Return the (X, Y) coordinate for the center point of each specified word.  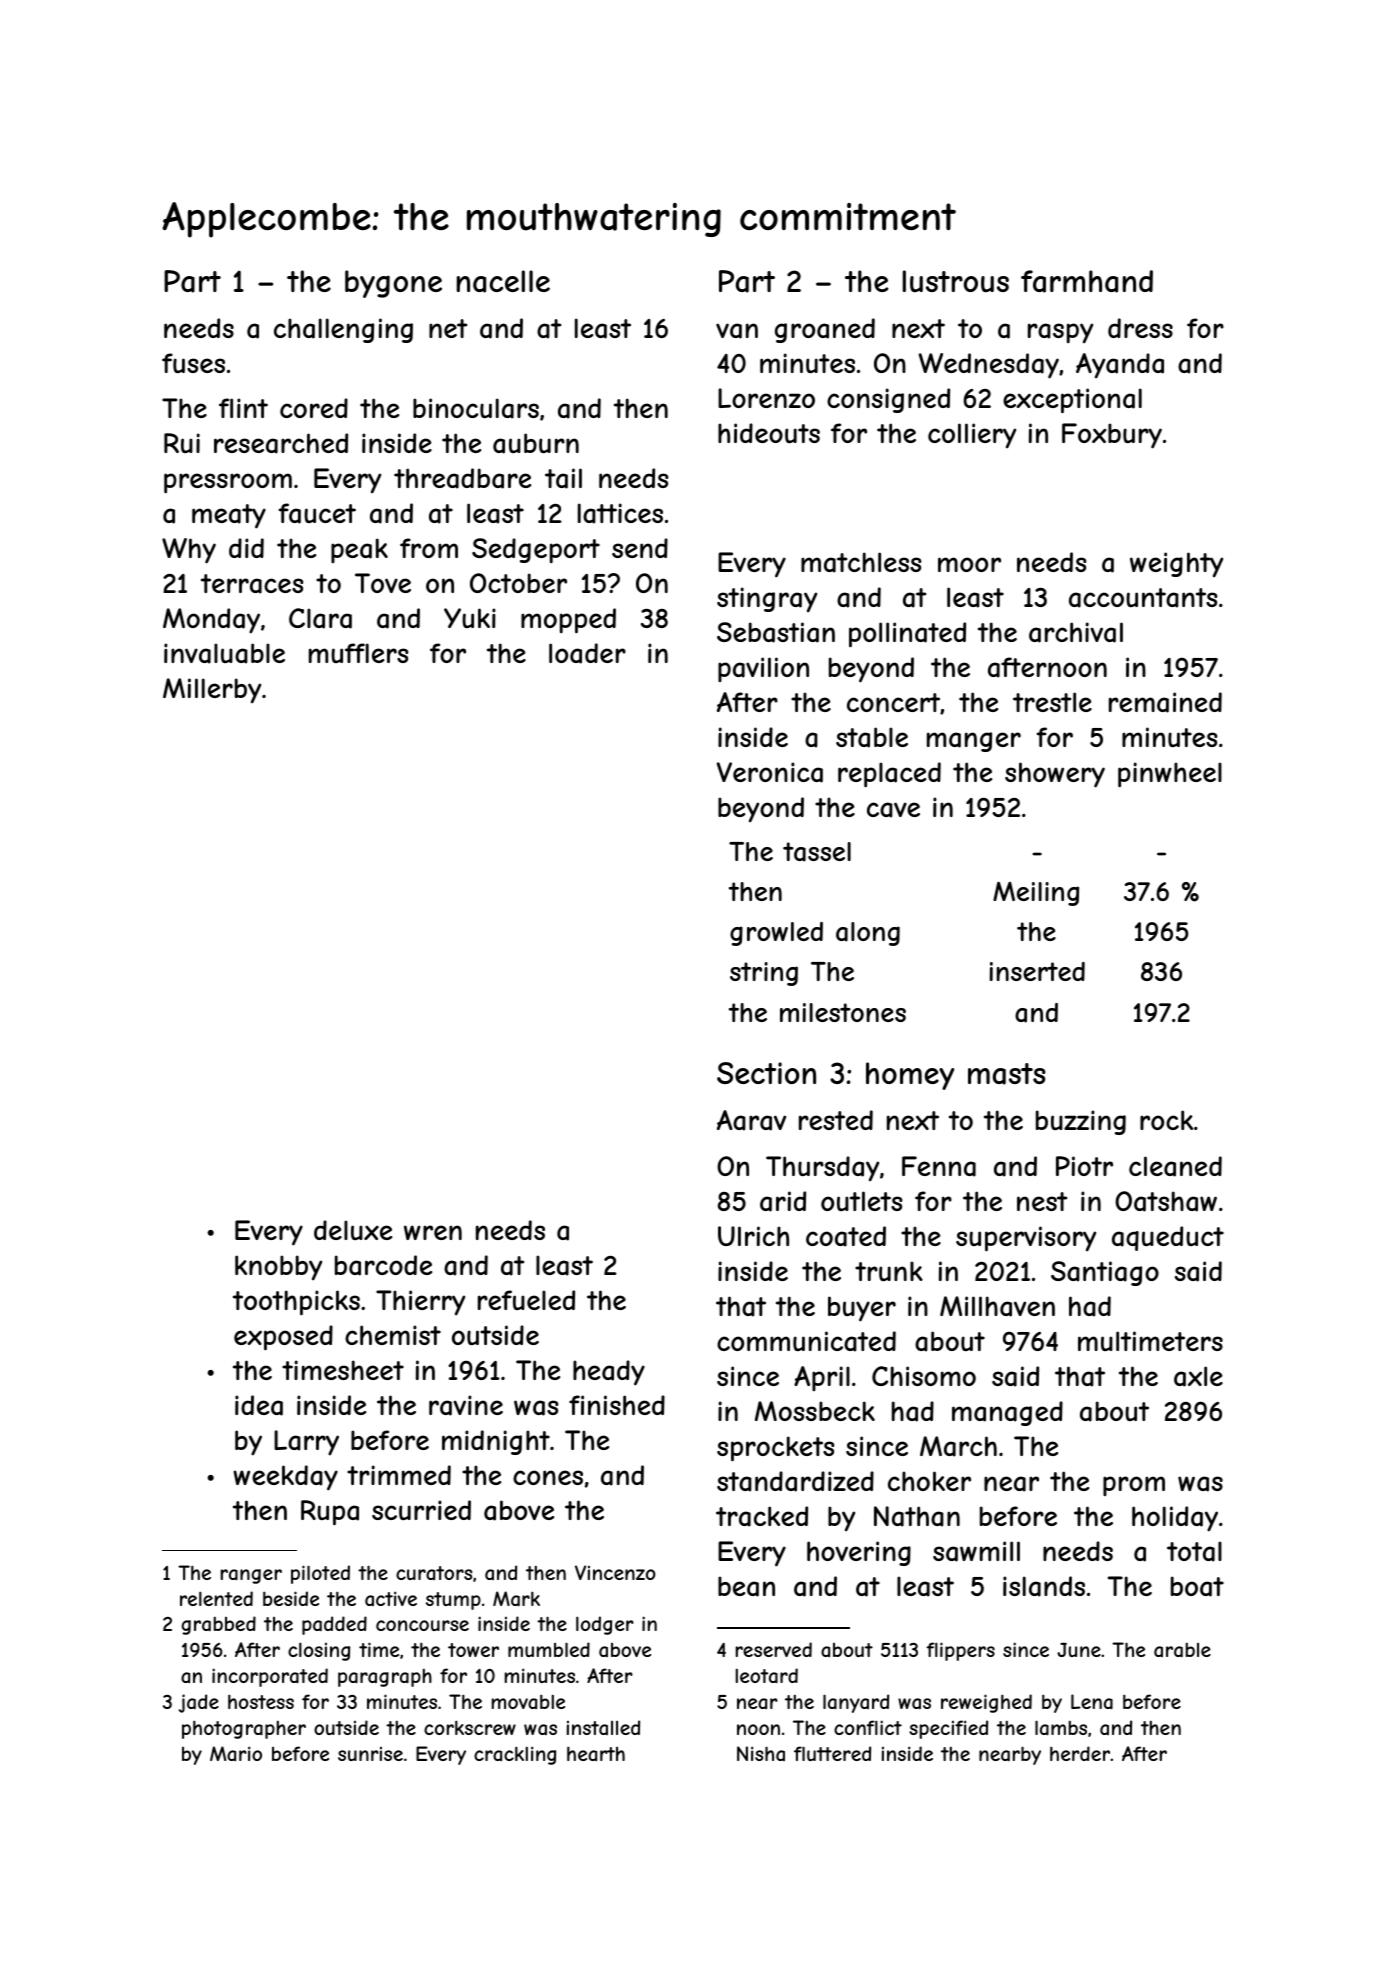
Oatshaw (1166, 1201)
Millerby (212, 690)
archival (1076, 632)
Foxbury (1112, 436)
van (737, 331)
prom (1134, 1486)
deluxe (353, 1230)
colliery (972, 435)
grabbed (219, 1625)
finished (617, 1405)
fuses (193, 363)
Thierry (420, 1302)
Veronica (770, 772)
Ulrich (753, 1236)
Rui (182, 443)
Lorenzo (766, 398)
